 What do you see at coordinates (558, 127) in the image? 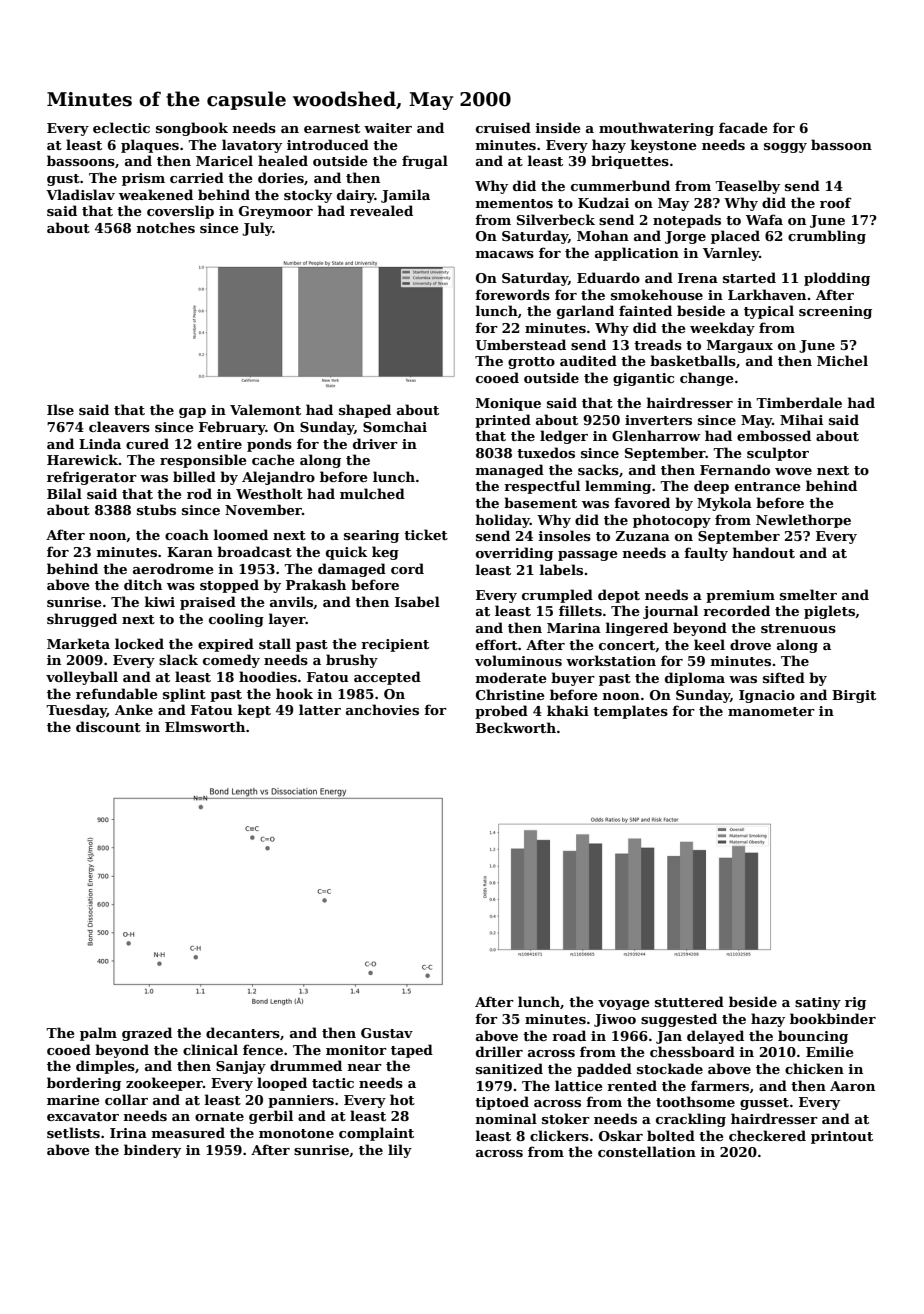
I see `inside` at bounding box center [558, 127].
